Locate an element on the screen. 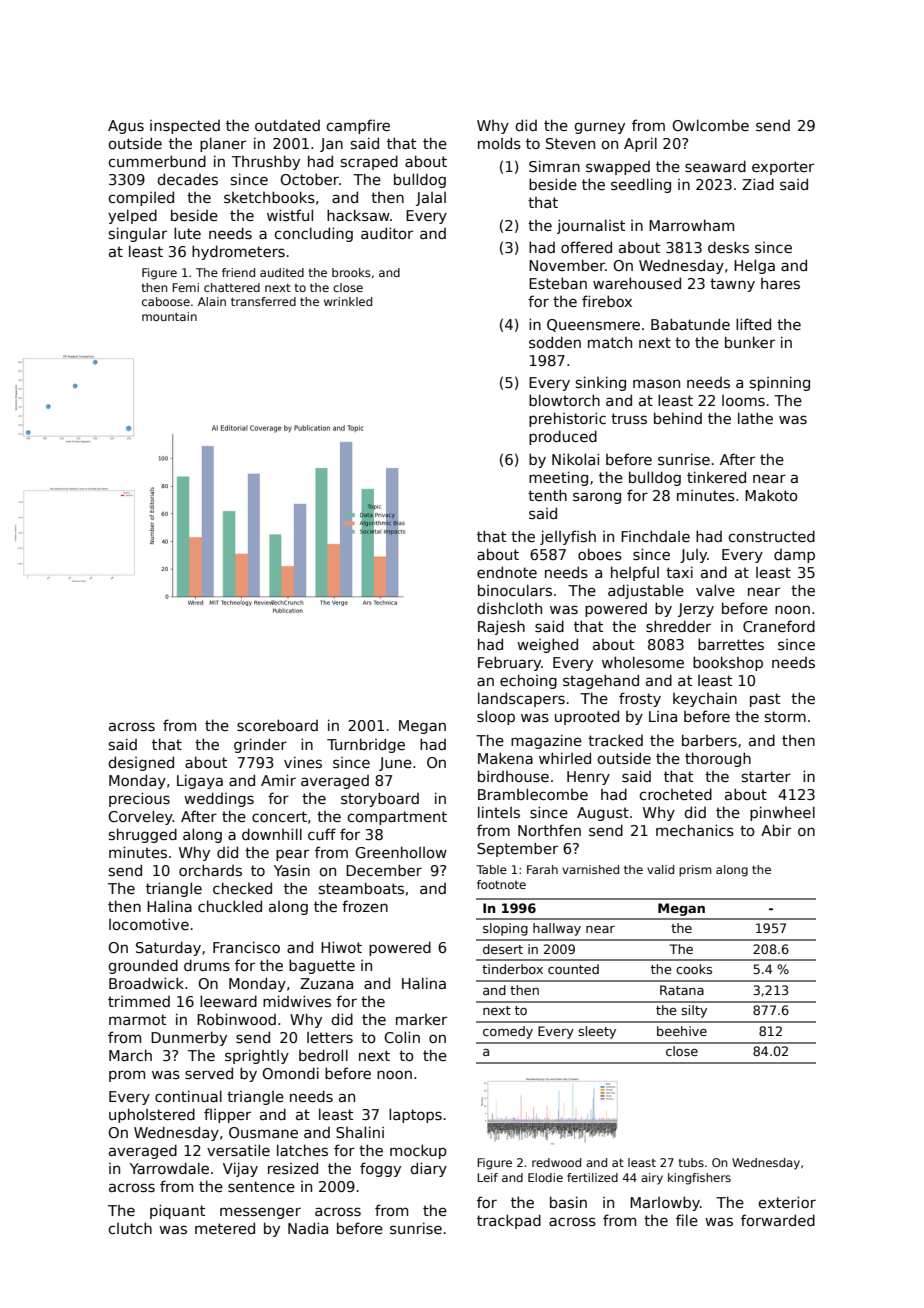  Jalal is located at coordinates (431, 199).
